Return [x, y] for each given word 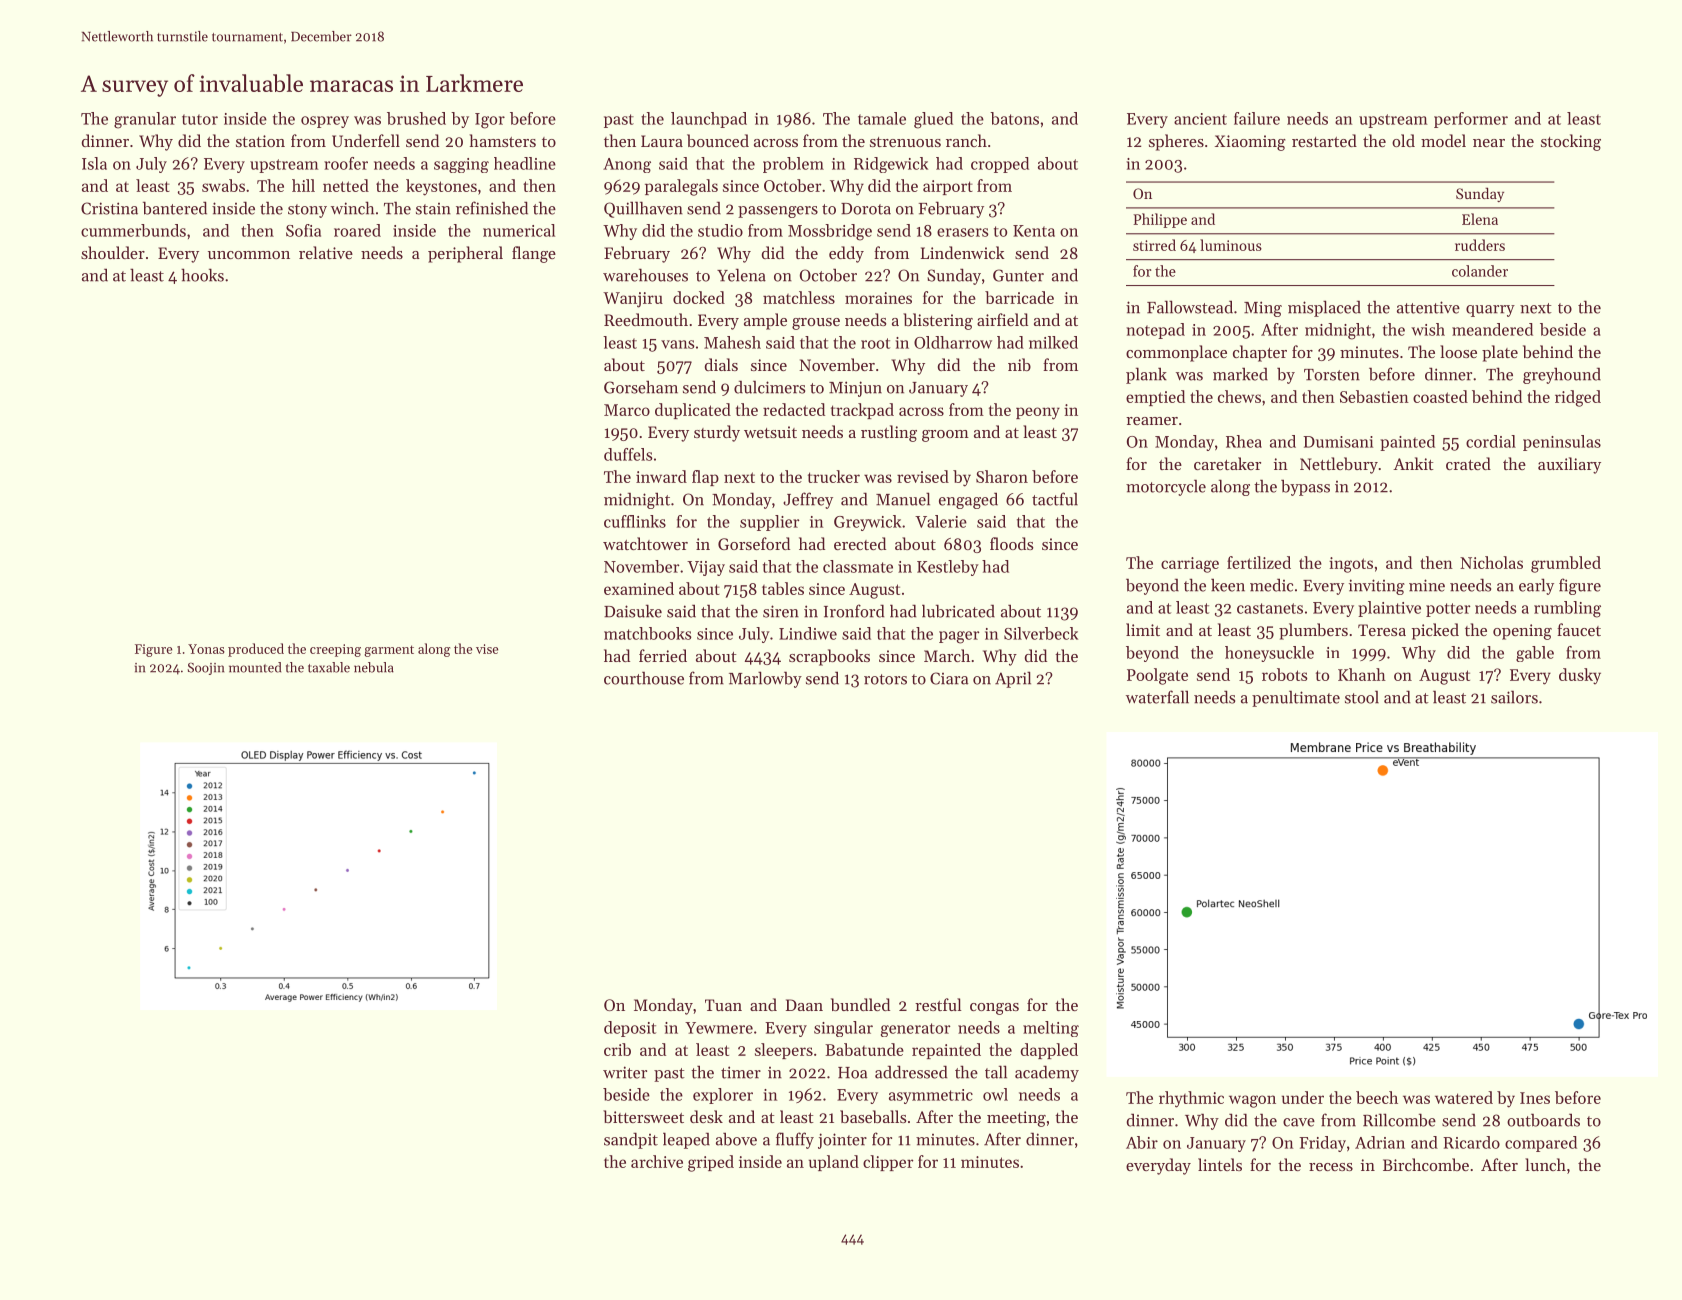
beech [1377, 1097]
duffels [628, 454]
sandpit [631, 1140]
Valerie [941, 521]
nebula [374, 667]
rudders [1480, 245]
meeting [1016, 1119]
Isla [94, 163]
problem [793, 165]
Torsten [1332, 375]
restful [938, 1004]
